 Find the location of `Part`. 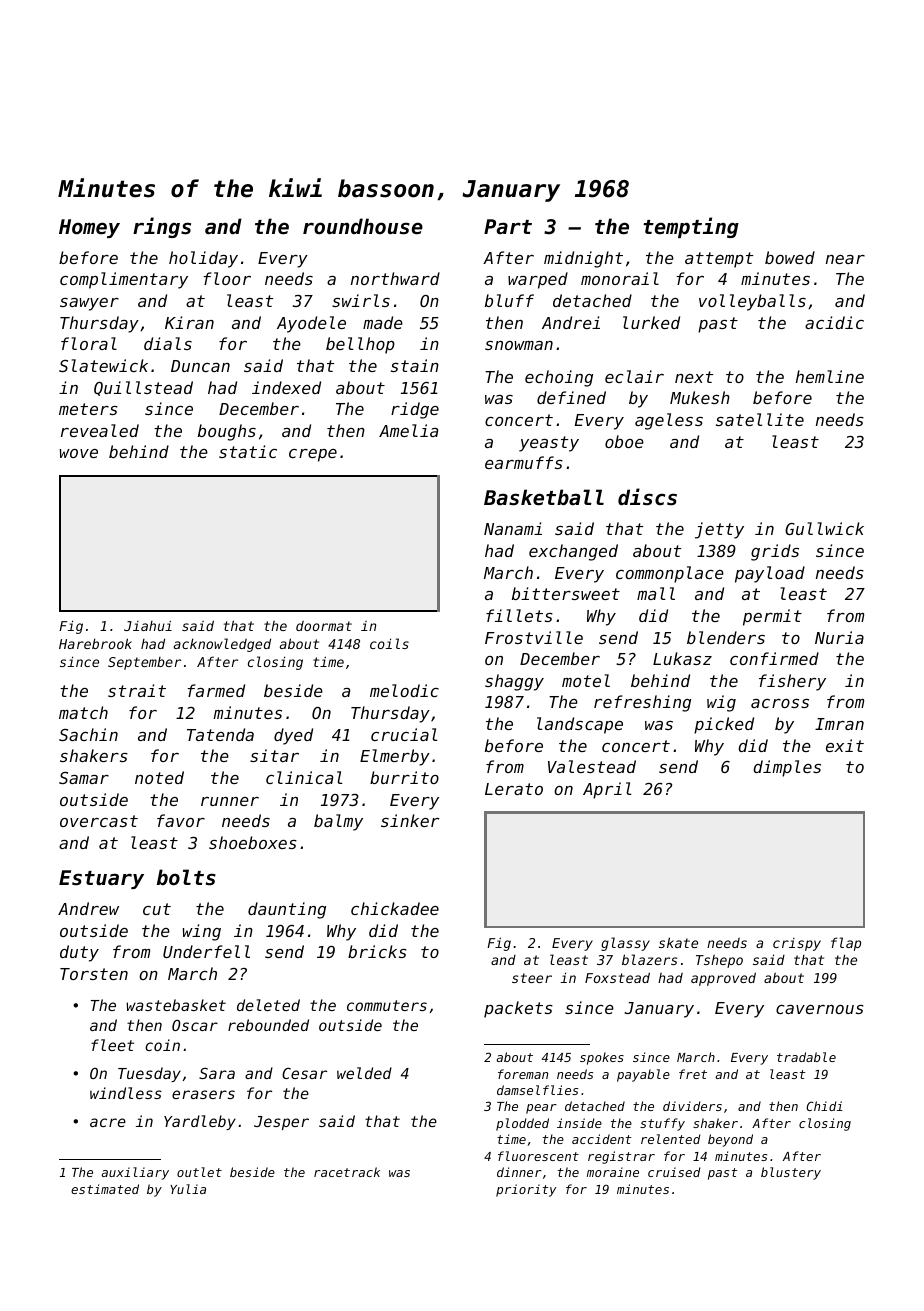

Part is located at coordinates (508, 226).
